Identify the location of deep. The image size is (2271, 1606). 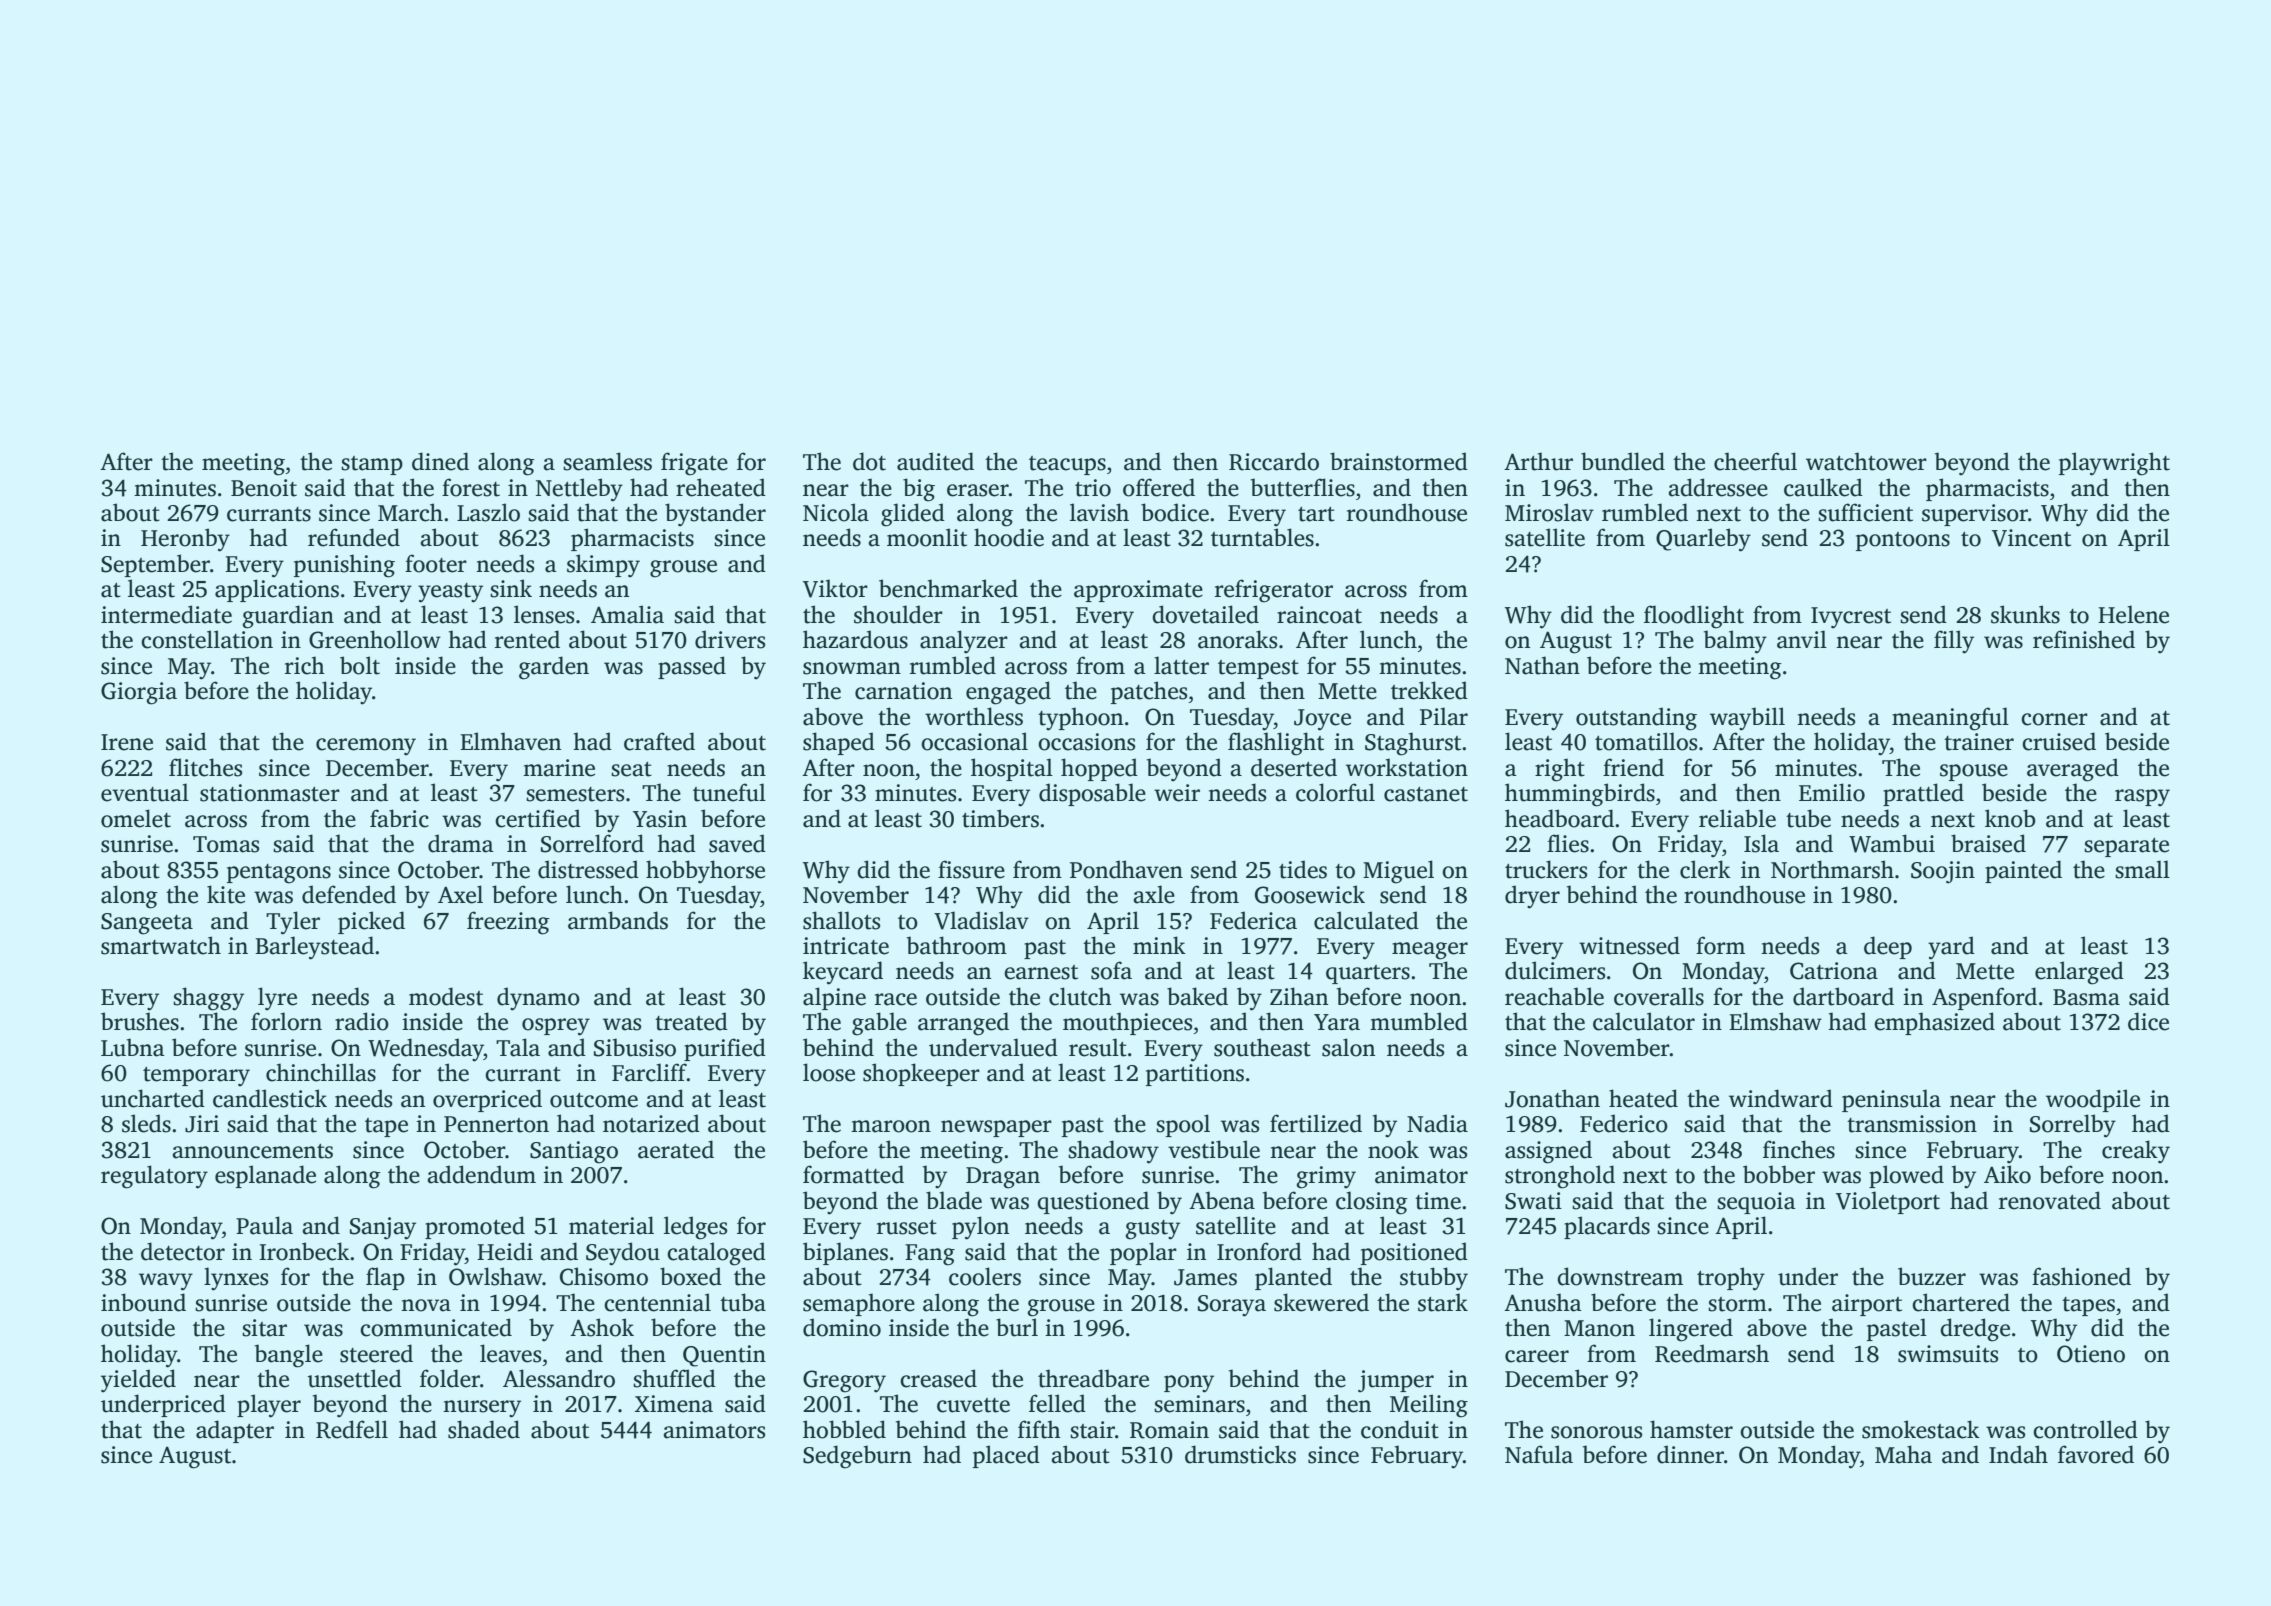
(1888, 947).
